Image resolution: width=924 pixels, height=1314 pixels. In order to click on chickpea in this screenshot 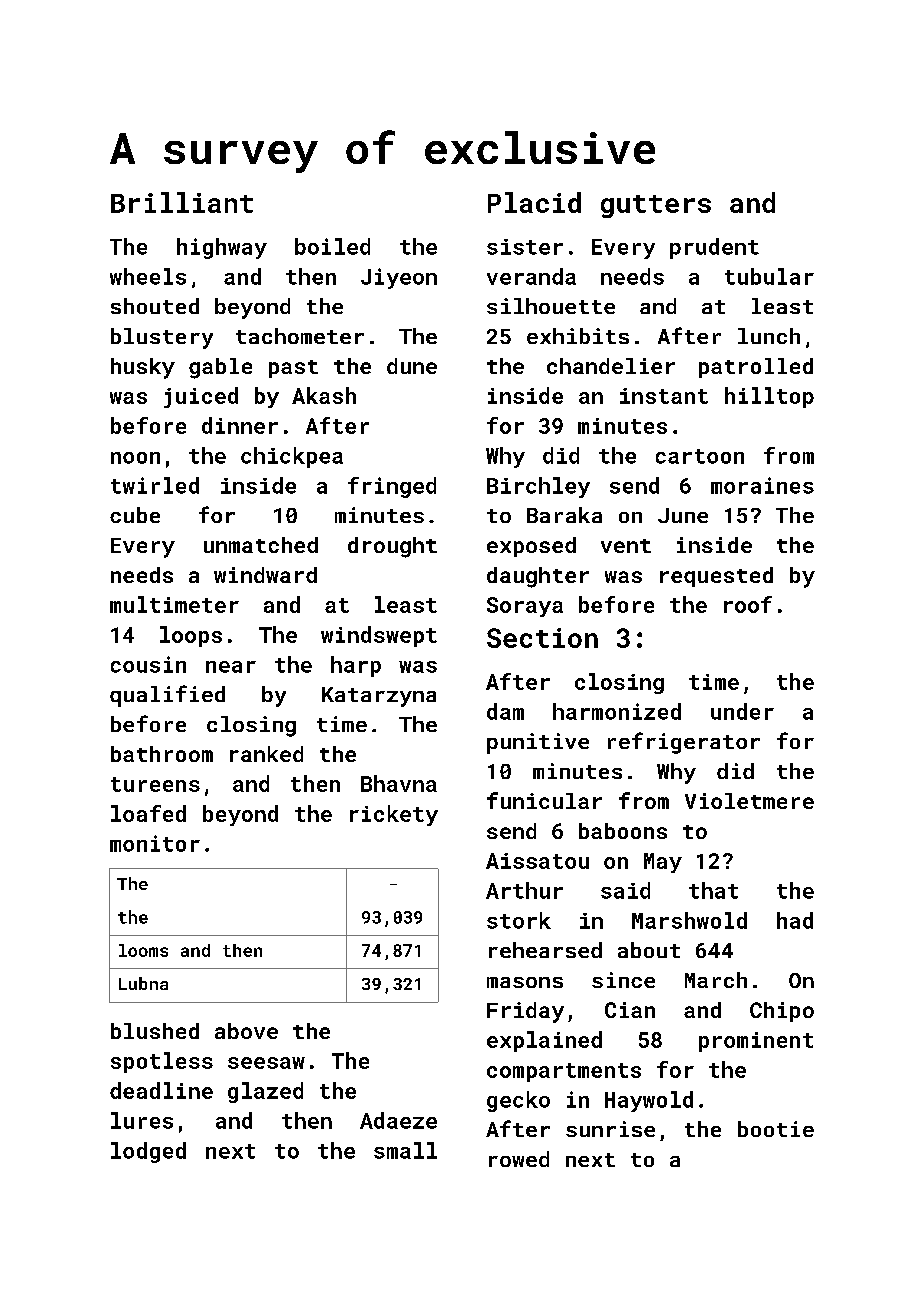, I will do `click(292, 457)`.
